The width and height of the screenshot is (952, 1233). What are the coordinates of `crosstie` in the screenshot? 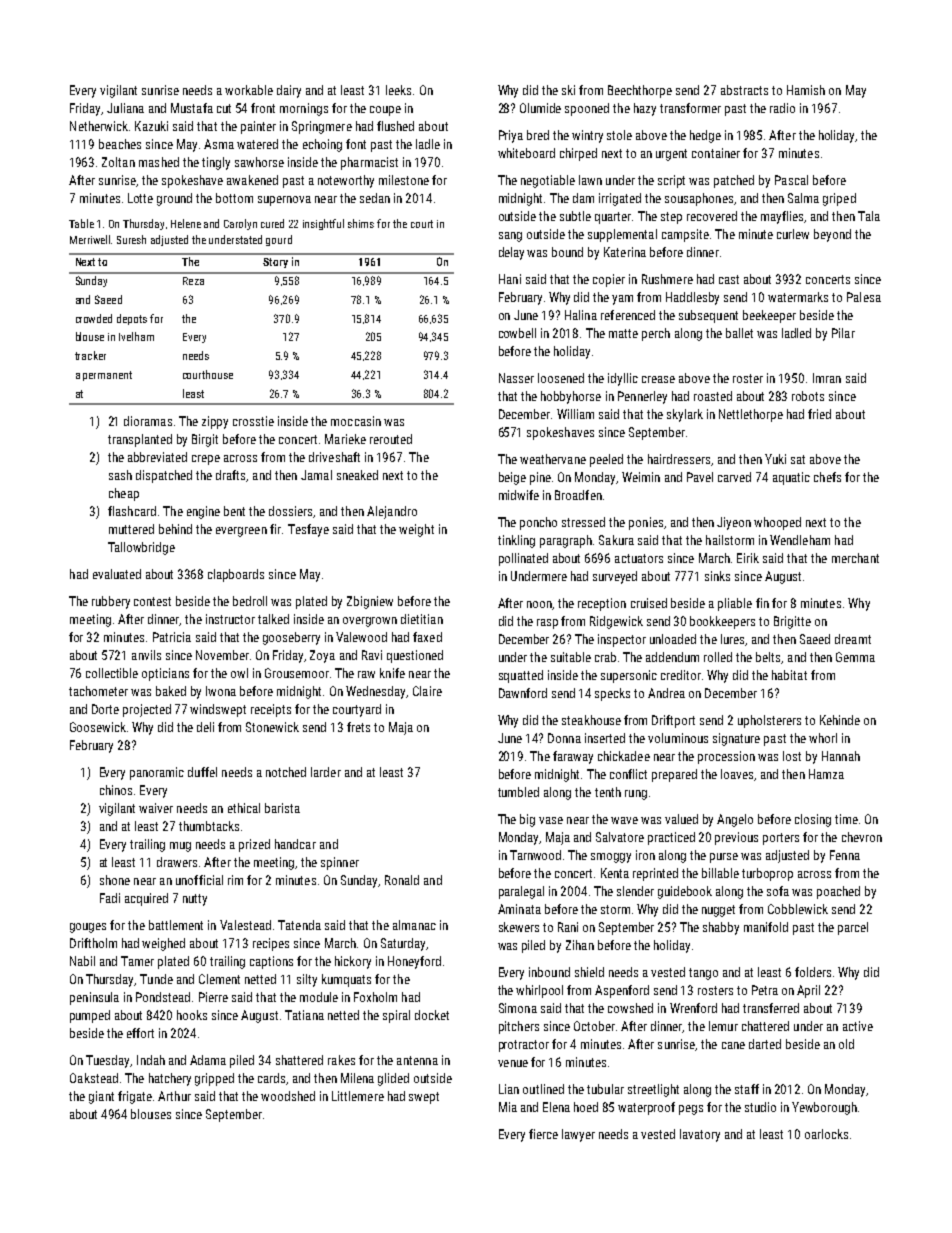 It's located at (253, 421).
